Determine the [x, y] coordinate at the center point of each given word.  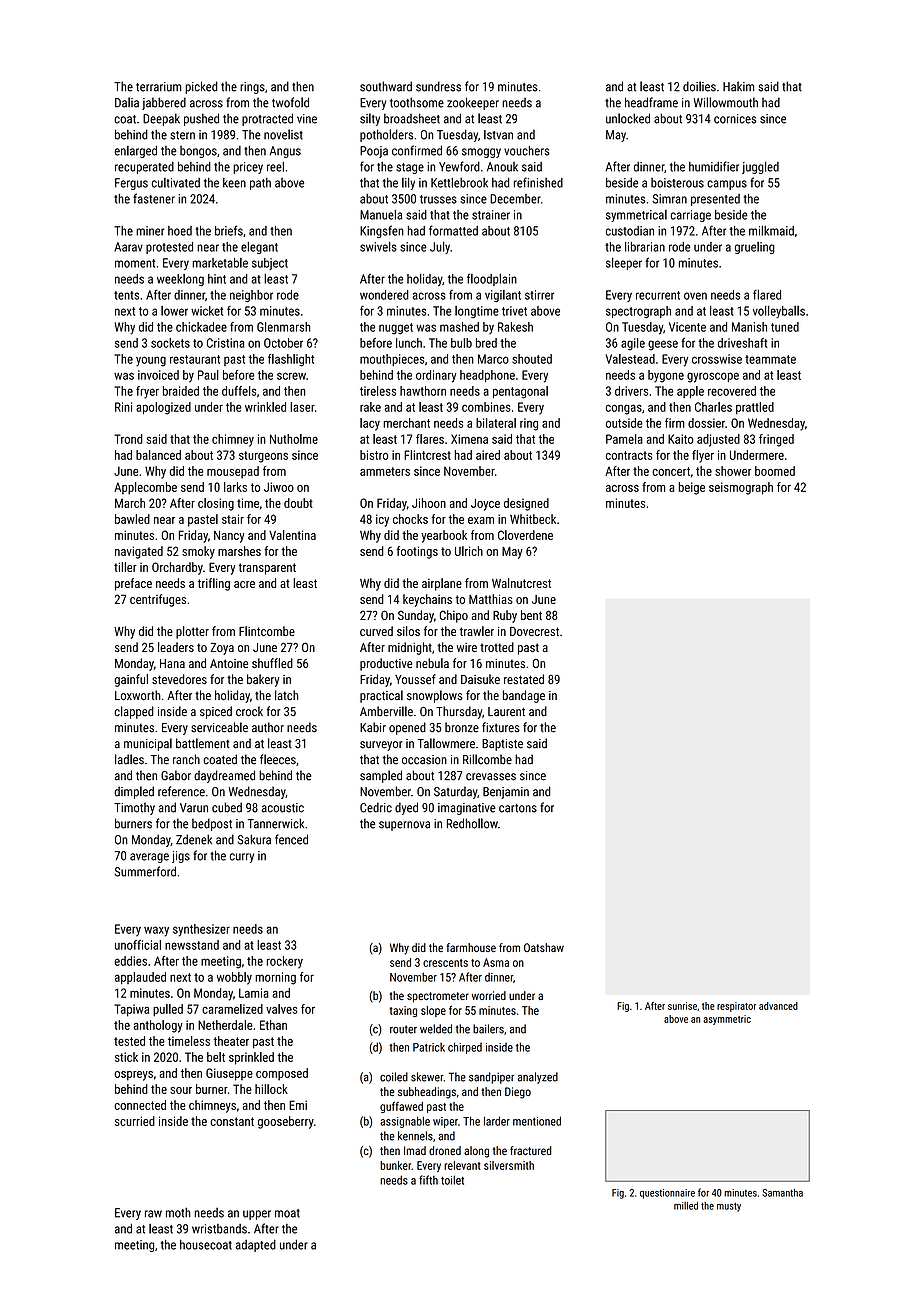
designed [526, 504]
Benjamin [506, 793]
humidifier [714, 166]
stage [410, 168]
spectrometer [438, 997]
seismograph [741, 488]
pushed [201, 119]
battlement [203, 743]
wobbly [234, 978]
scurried [135, 1121]
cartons [518, 808]
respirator [736, 1007]
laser [302, 407]
